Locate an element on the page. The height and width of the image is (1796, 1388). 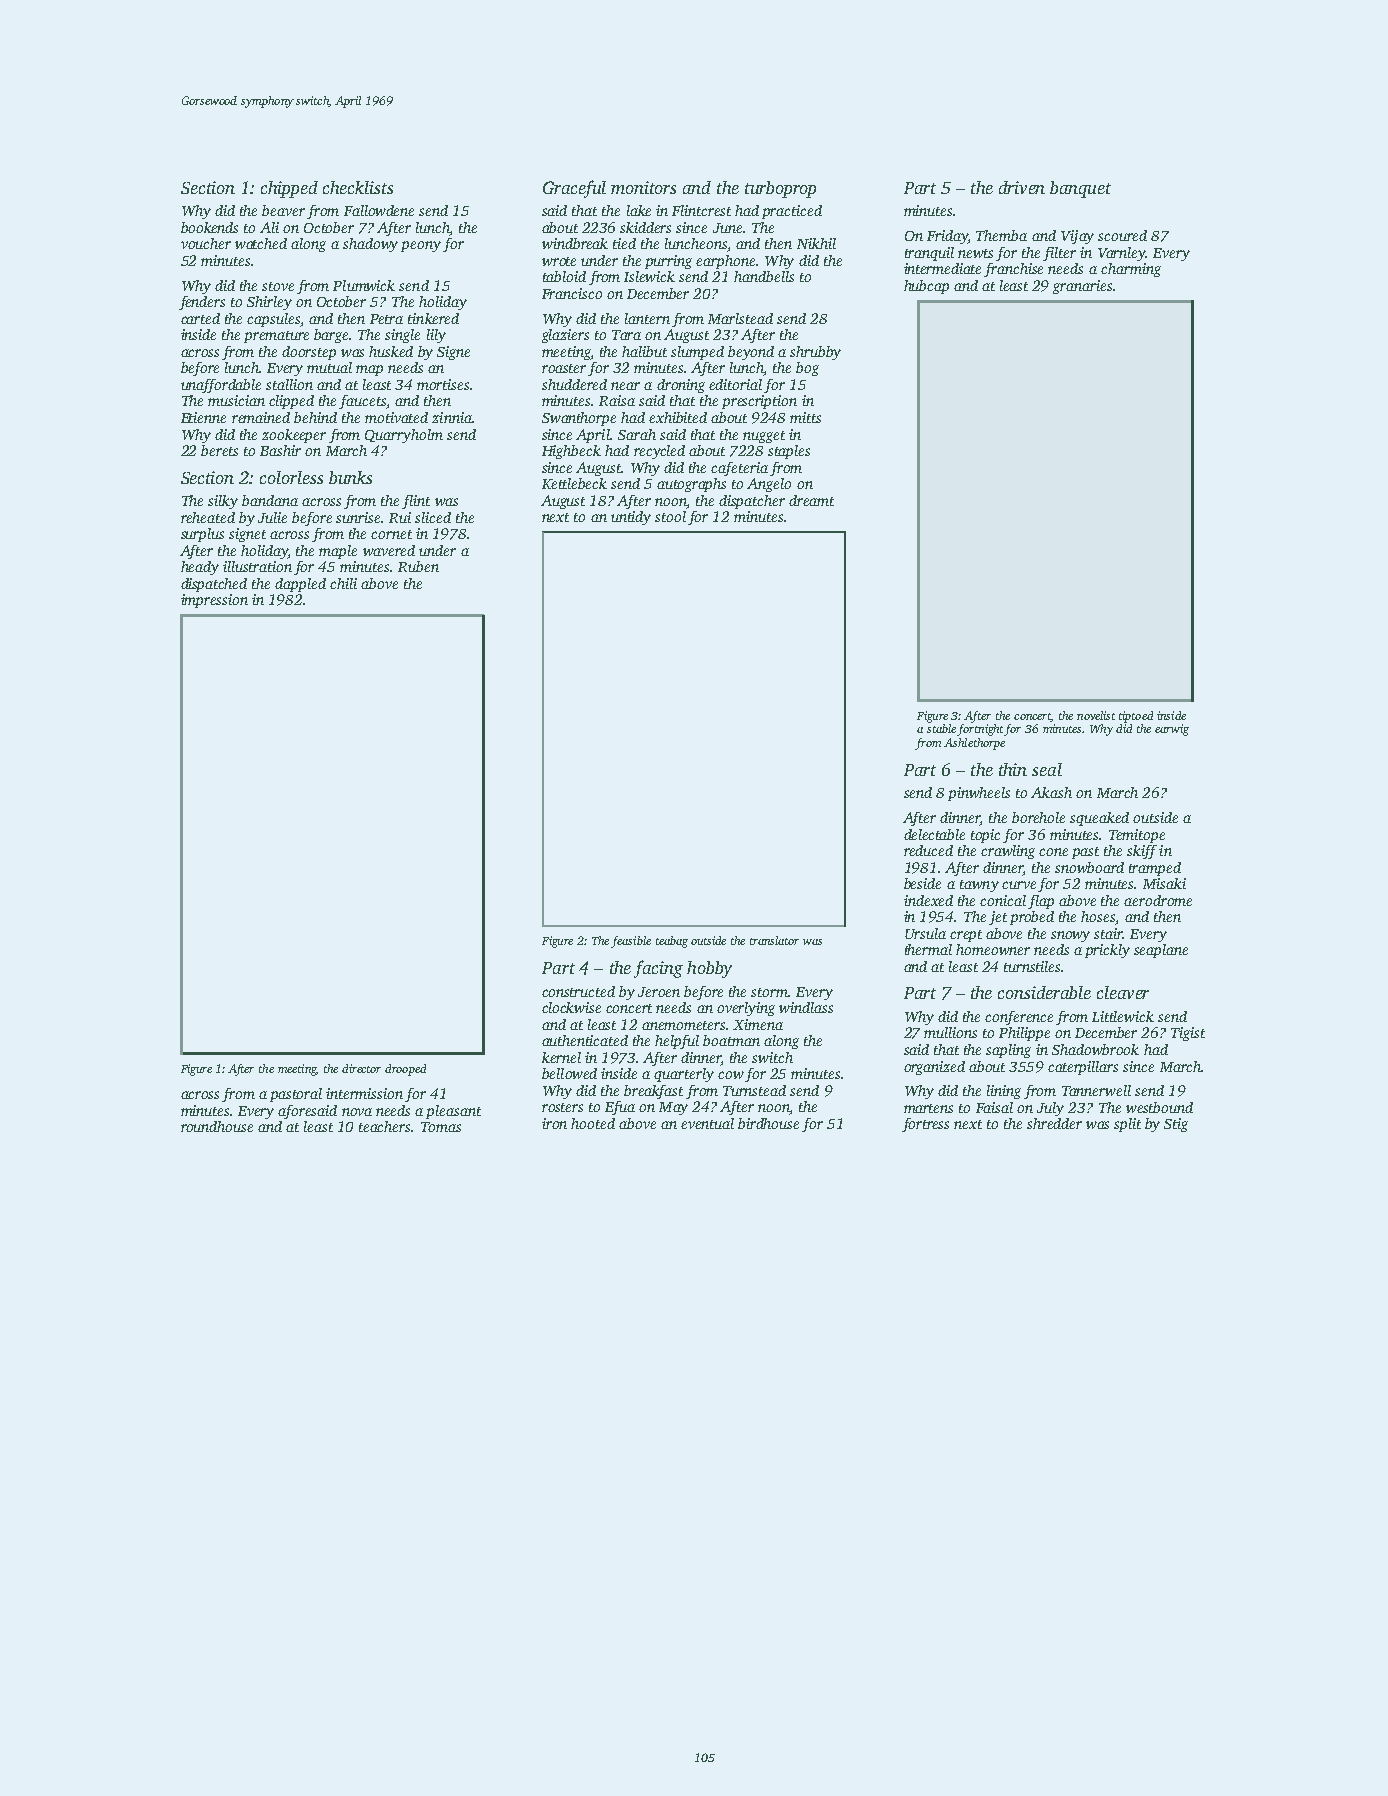
translator is located at coordinates (774, 940).
